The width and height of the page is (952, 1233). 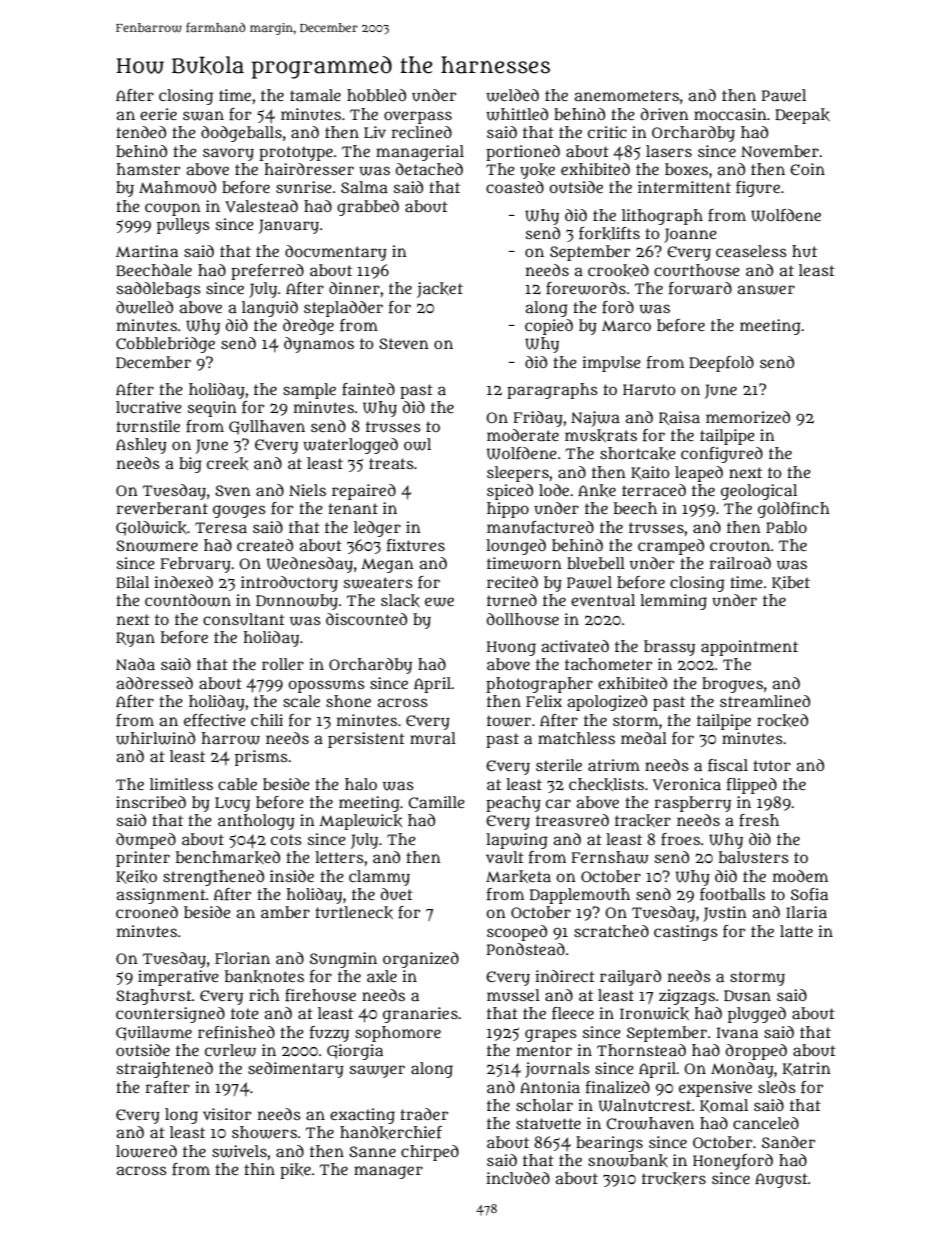 What do you see at coordinates (796, 931) in the page?
I see `latte` at bounding box center [796, 931].
